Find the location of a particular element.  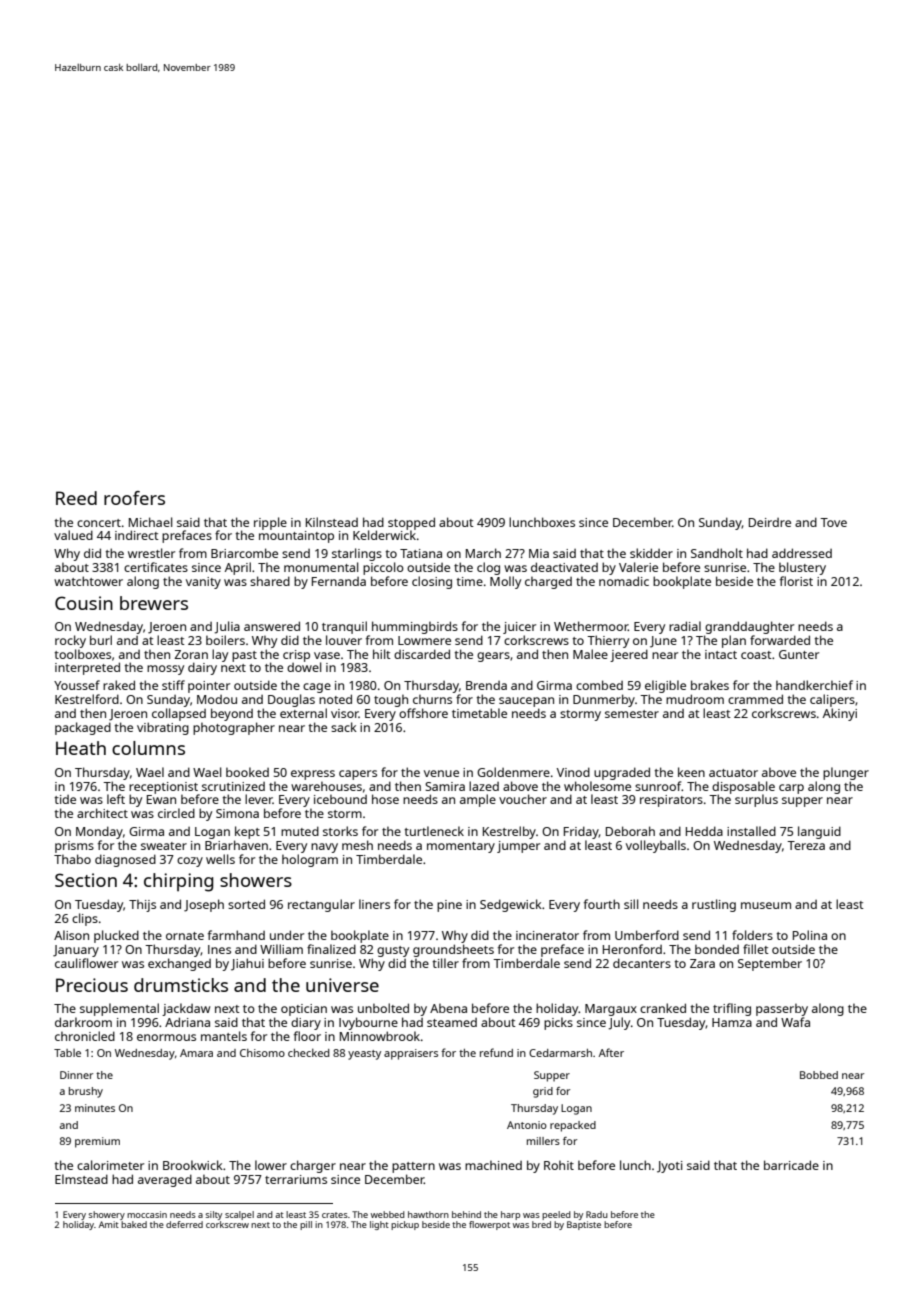

roofers is located at coordinates (134, 498).
